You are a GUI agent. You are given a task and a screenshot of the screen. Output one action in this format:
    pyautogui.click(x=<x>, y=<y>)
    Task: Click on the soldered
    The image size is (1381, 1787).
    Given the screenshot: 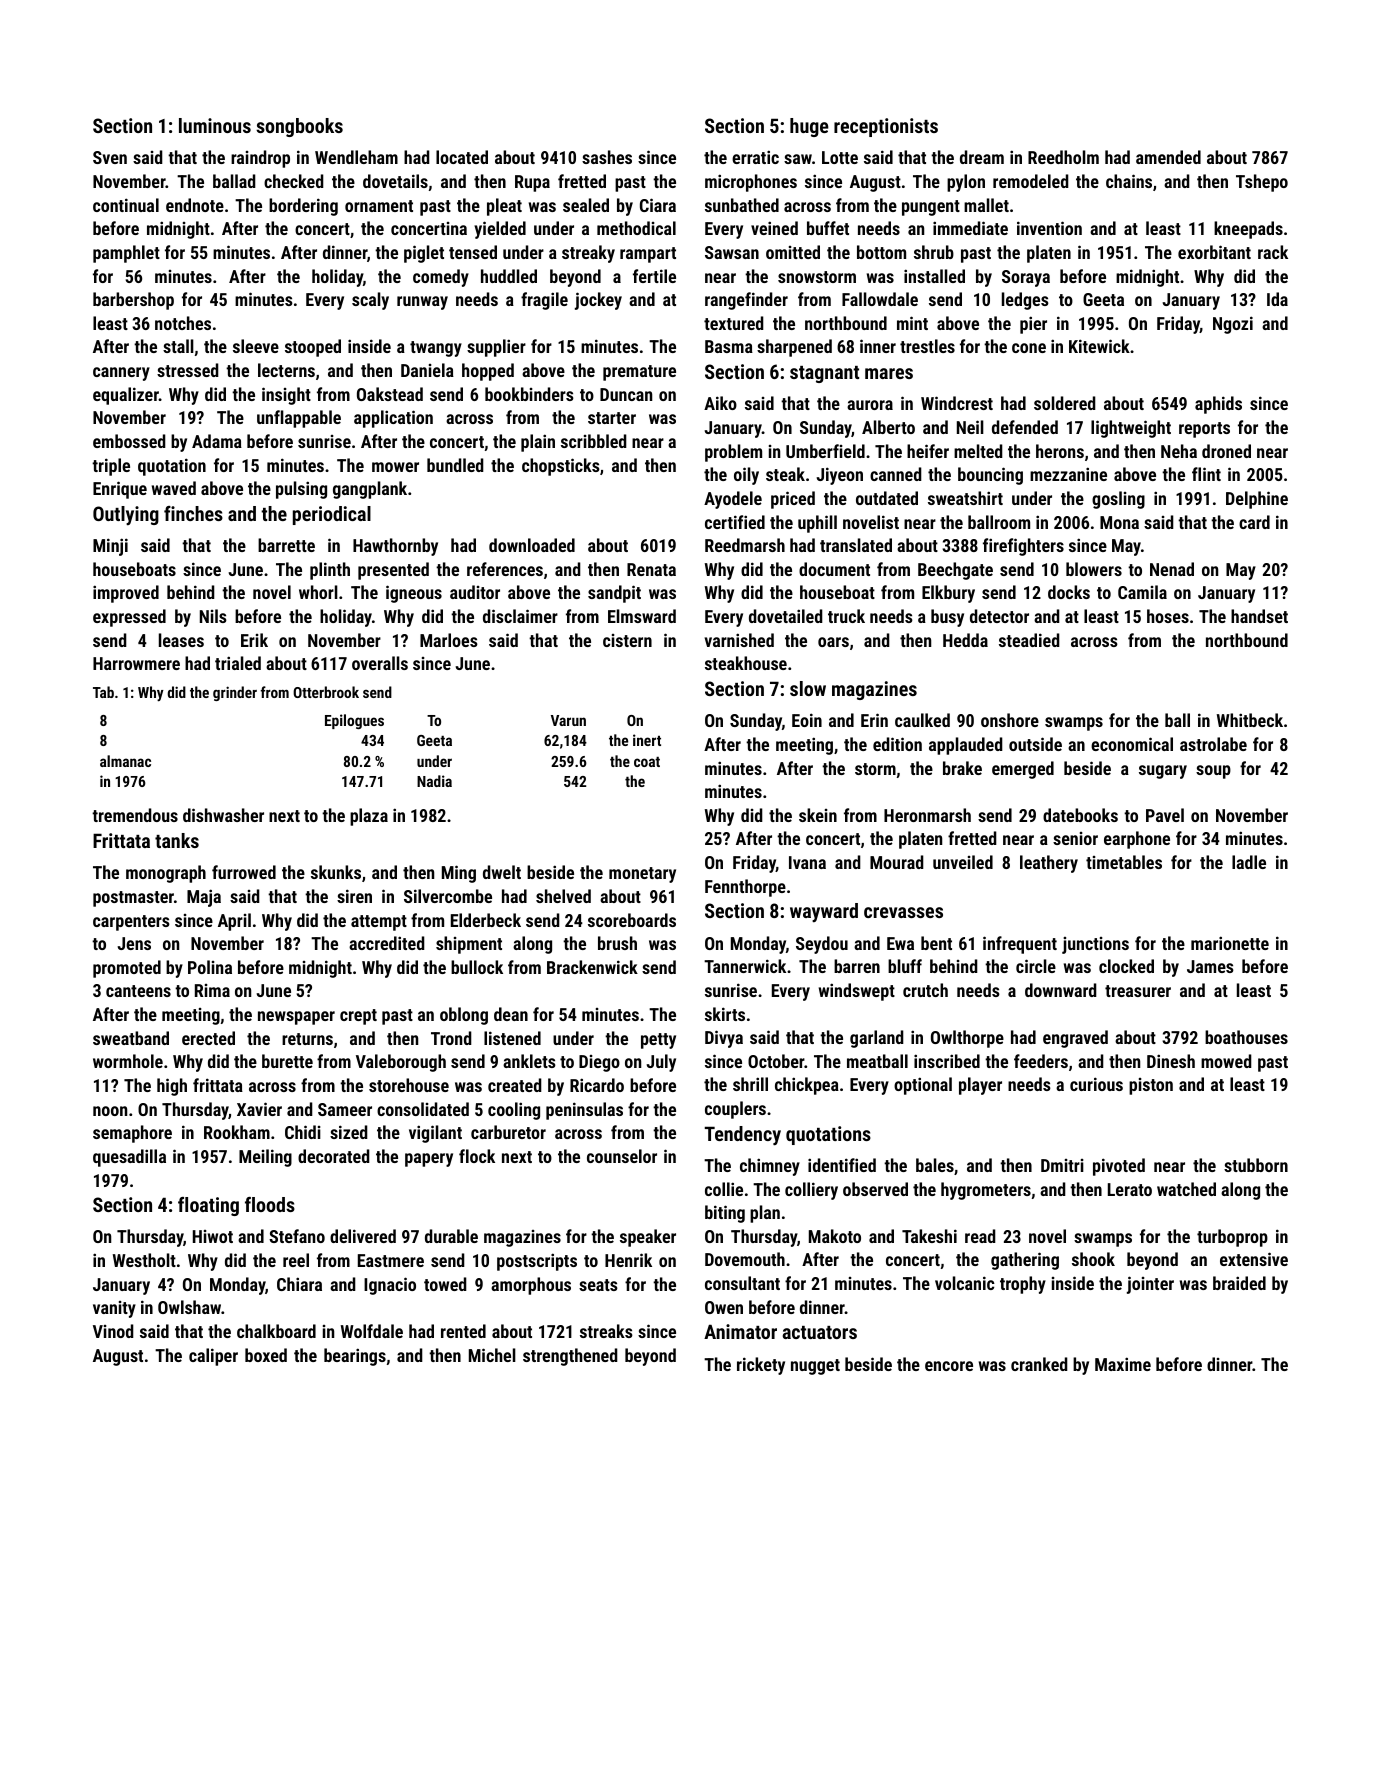 What is the action you would take?
    pyautogui.click(x=1065, y=403)
